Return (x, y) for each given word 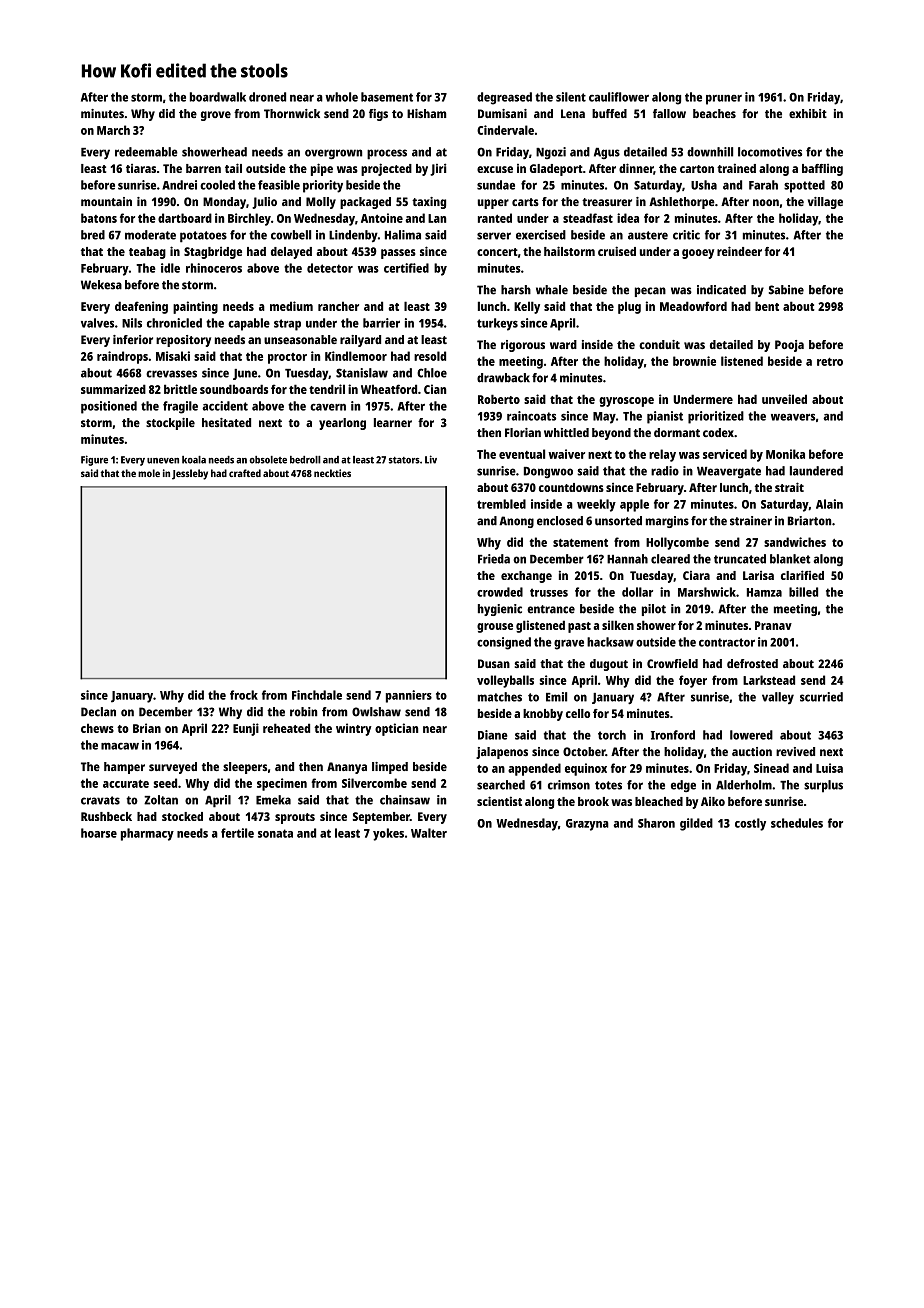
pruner (724, 100)
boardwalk (218, 97)
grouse (495, 628)
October (584, 751)
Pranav (773, 625)
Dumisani (502, 113)
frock (244, 695)
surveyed (173, 768)
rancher (338, 306)
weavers (793, 417)
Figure (94, 460)
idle (170, 268)
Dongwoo (548, 472)
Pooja (789, 346)
